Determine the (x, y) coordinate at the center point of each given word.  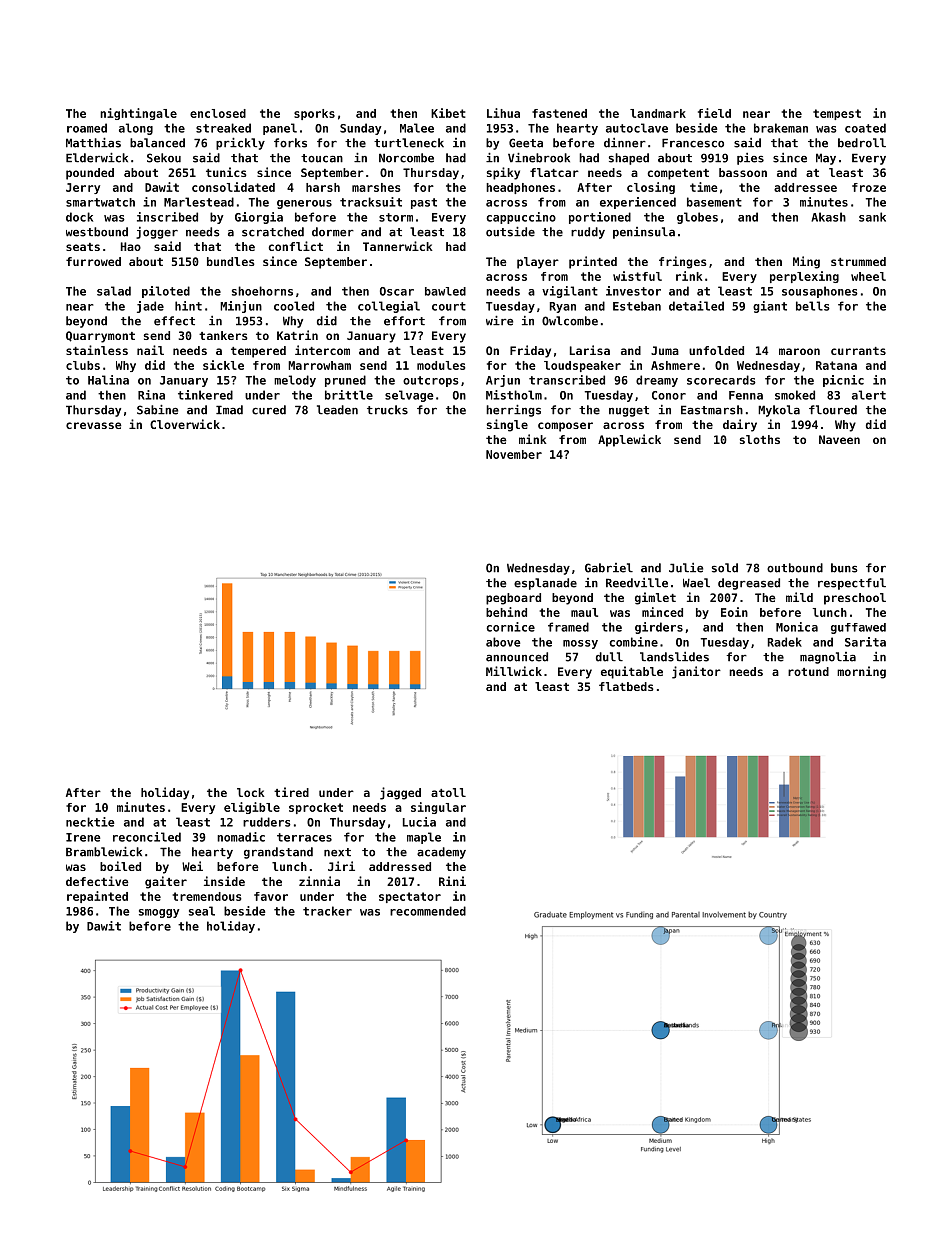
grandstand (278, 853)
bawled (445, 291)
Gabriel (609, 568)
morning (861, 672)
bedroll (862, 143)
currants (858, 351)
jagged (400, 793)
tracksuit (371, 202)
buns (844, 568)
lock (251, 792)
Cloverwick (185, 424)
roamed (87, 128)
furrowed (93, 261)
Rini (452, 881)
